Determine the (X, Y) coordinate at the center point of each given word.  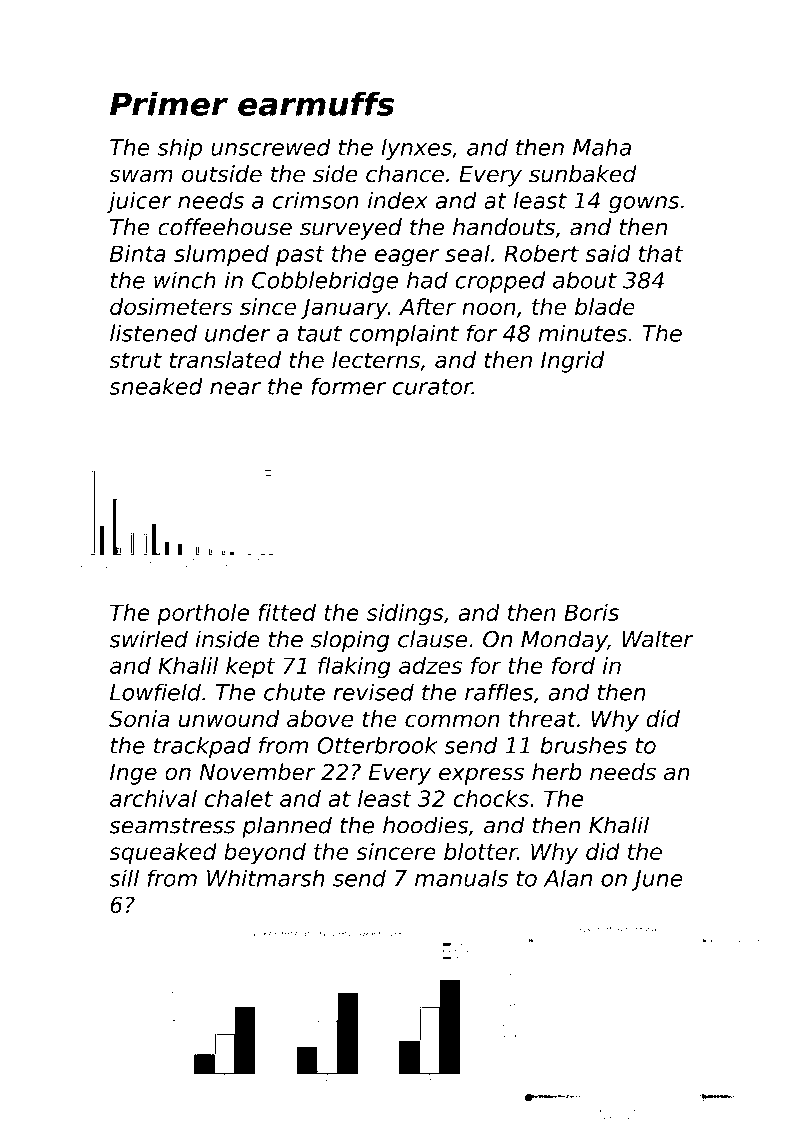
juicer (139, 202)
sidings (405, 614)
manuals (461, 878)
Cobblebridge (325, 282)
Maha (602, 147)
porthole (203, 614)
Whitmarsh (266, 878)
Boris (591, 612)
